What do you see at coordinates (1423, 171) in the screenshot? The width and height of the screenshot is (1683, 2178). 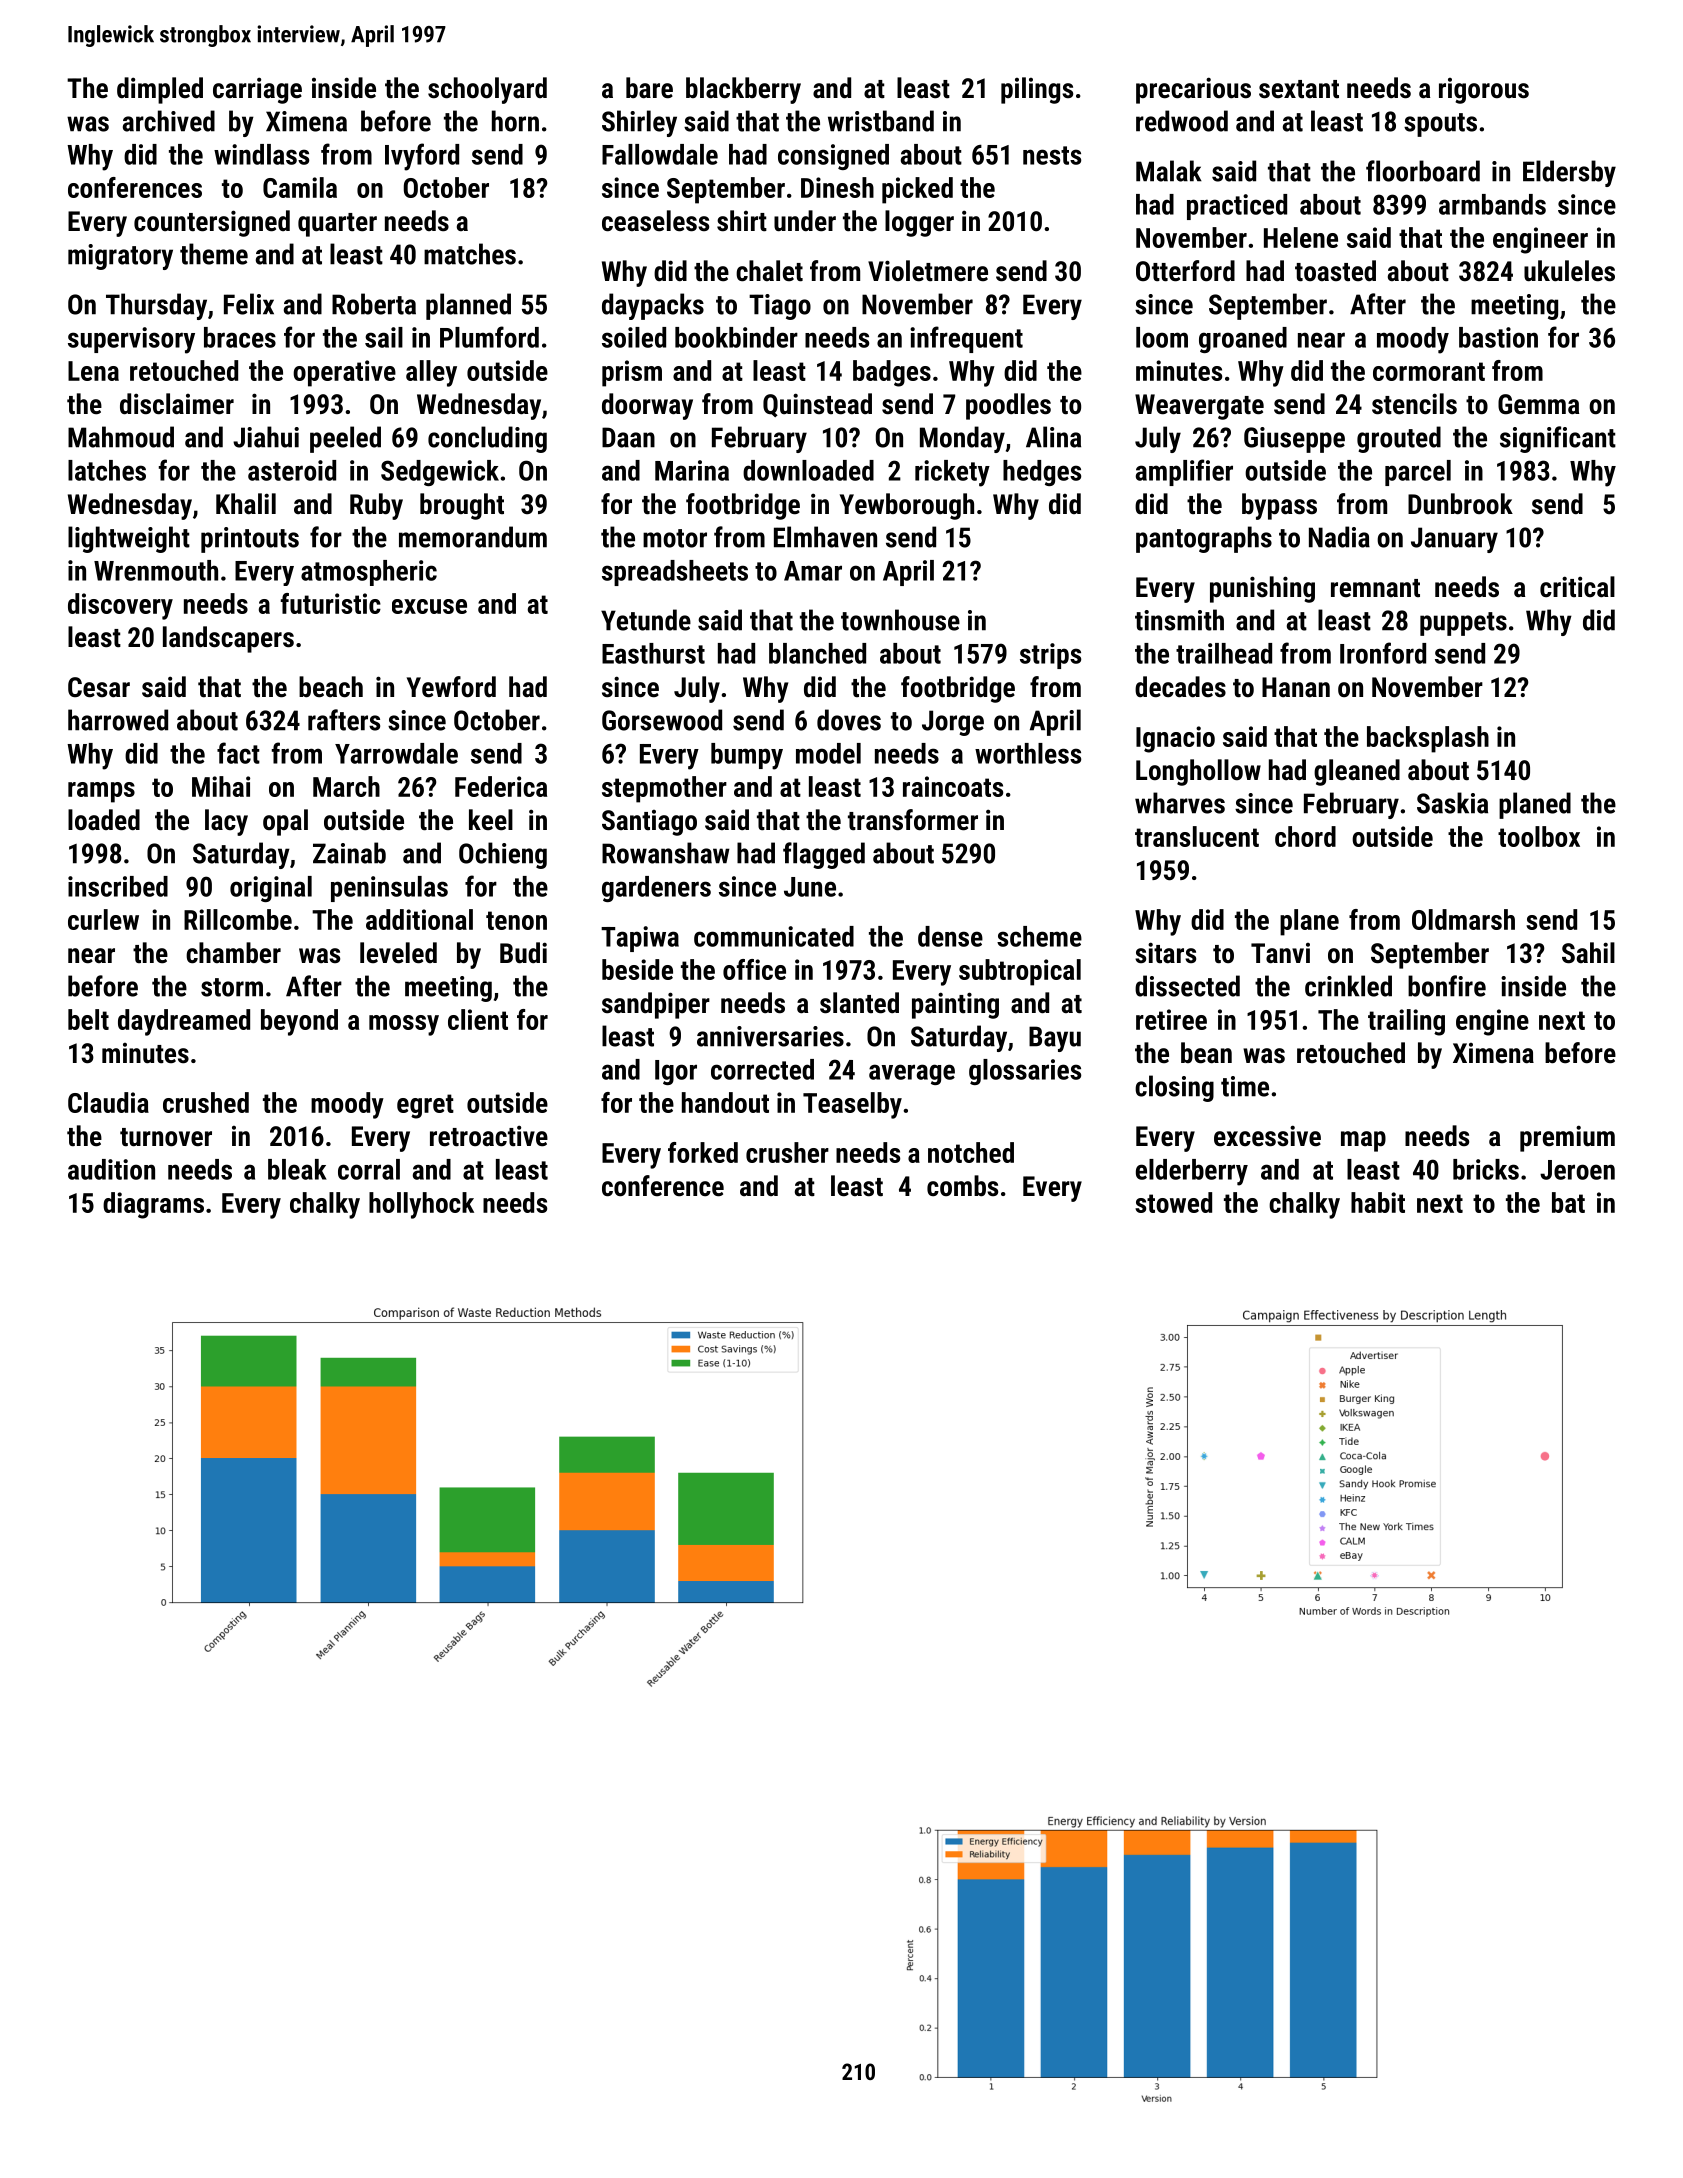 I see `floorboard` at bounding box center [1423, 171].
